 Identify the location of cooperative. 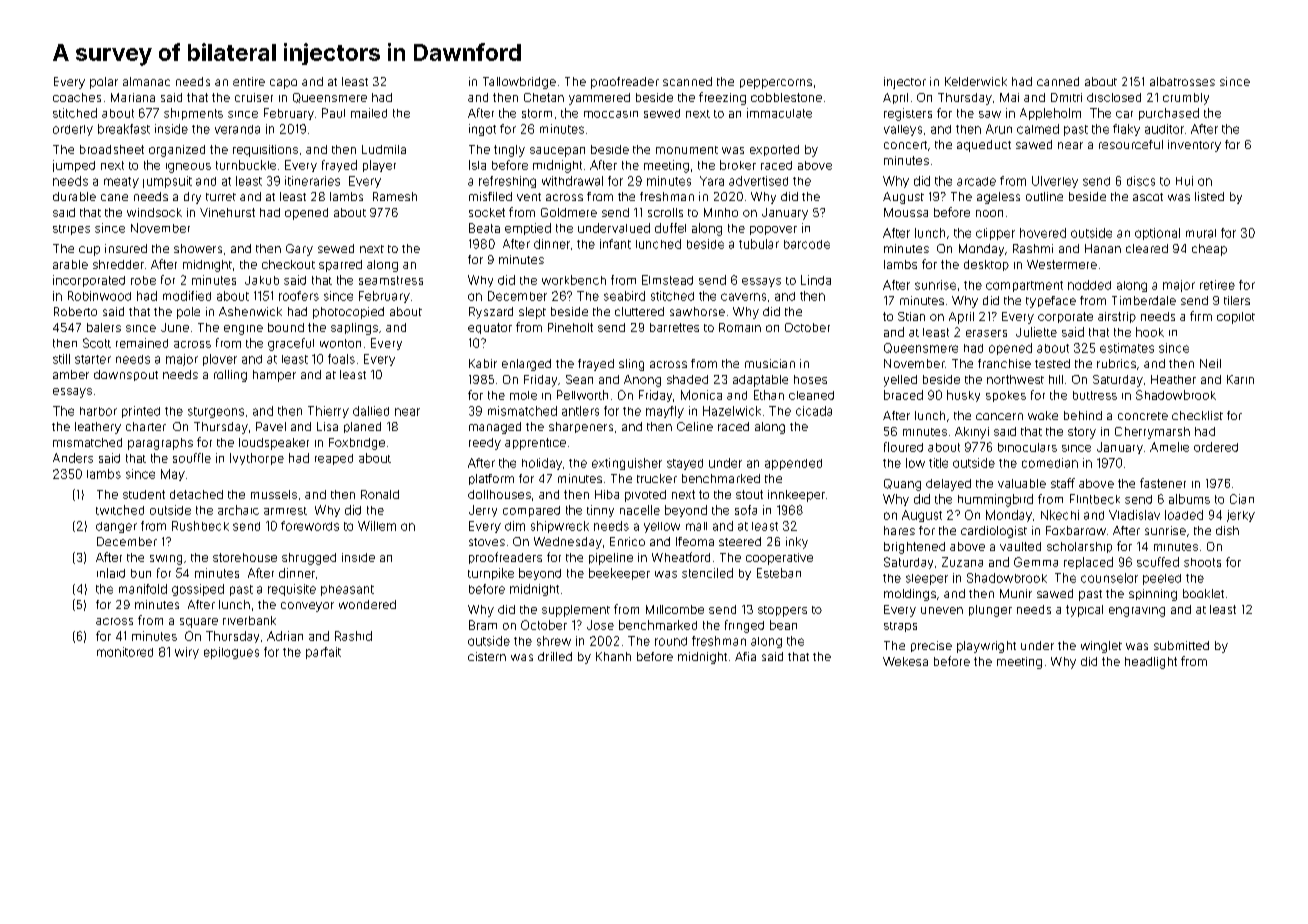
(779, 559).
